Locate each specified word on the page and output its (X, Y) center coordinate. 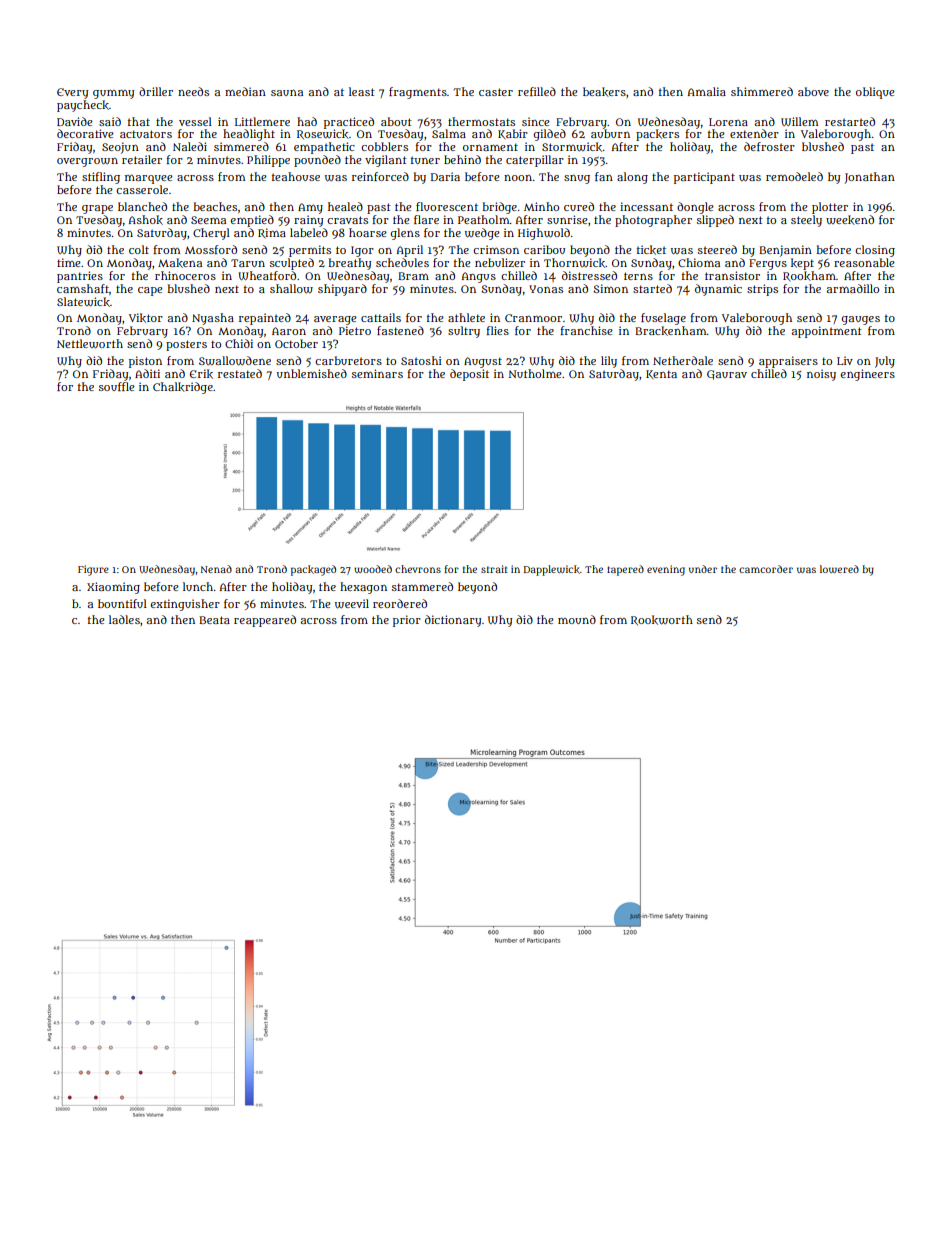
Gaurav (727, 375)
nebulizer (500, 262)
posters (186, 345)
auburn (610, 133)
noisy (821, 375)
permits (310, 251)
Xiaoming (113, 588)
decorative (85, 133)
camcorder (766, 569)
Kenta (661, 374)
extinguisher (185, 605)
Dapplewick (552, 570)
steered (717, 249)
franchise (586, 330)
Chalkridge (183, 388)
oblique (875, 93)
